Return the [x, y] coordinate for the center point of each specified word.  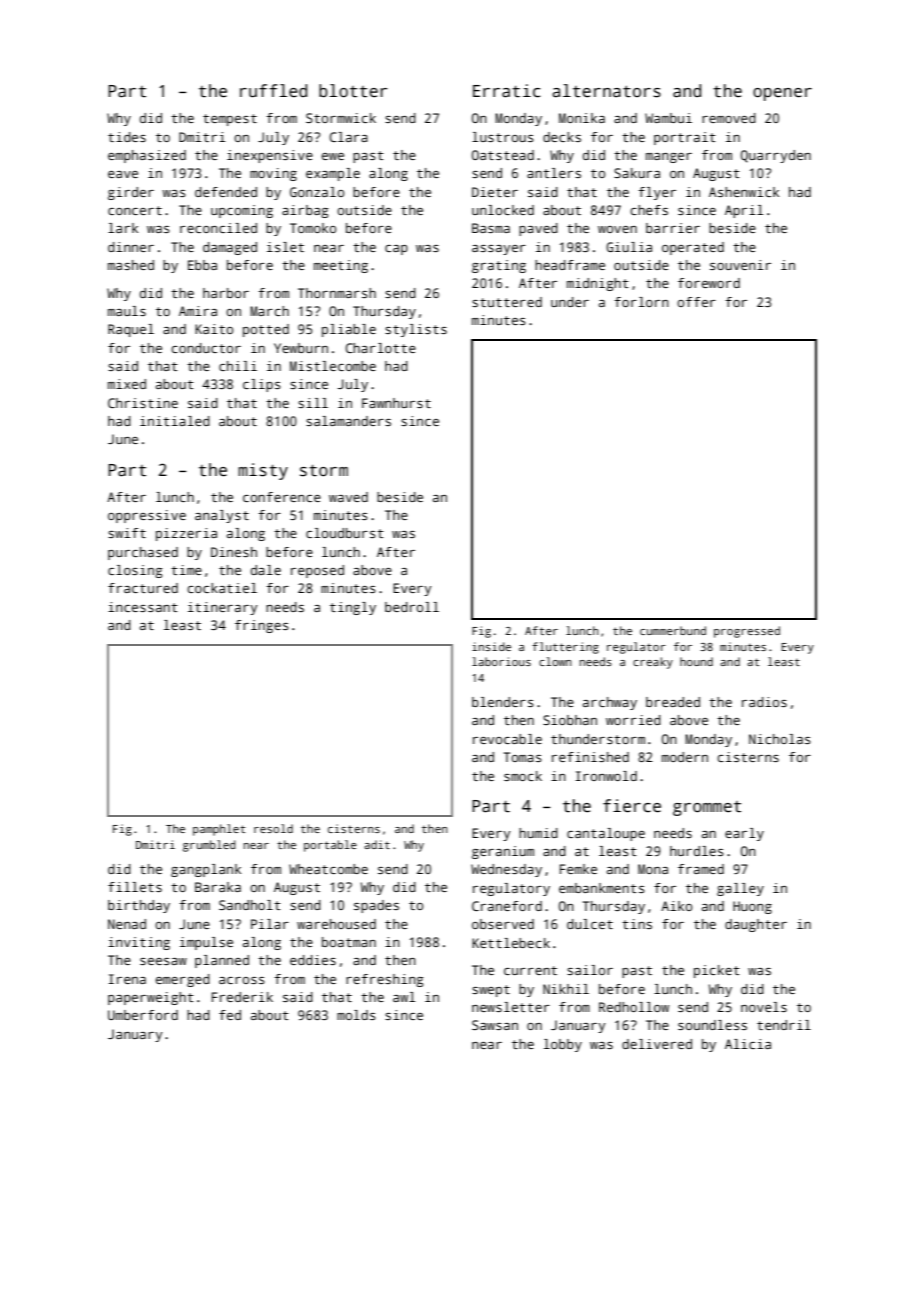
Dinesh [234, 552]
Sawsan [495, 1025]
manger [669, 158]
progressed [747, 632]
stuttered [507, 302]
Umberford [143, 1015]
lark [123, 228]
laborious [501, 661]
